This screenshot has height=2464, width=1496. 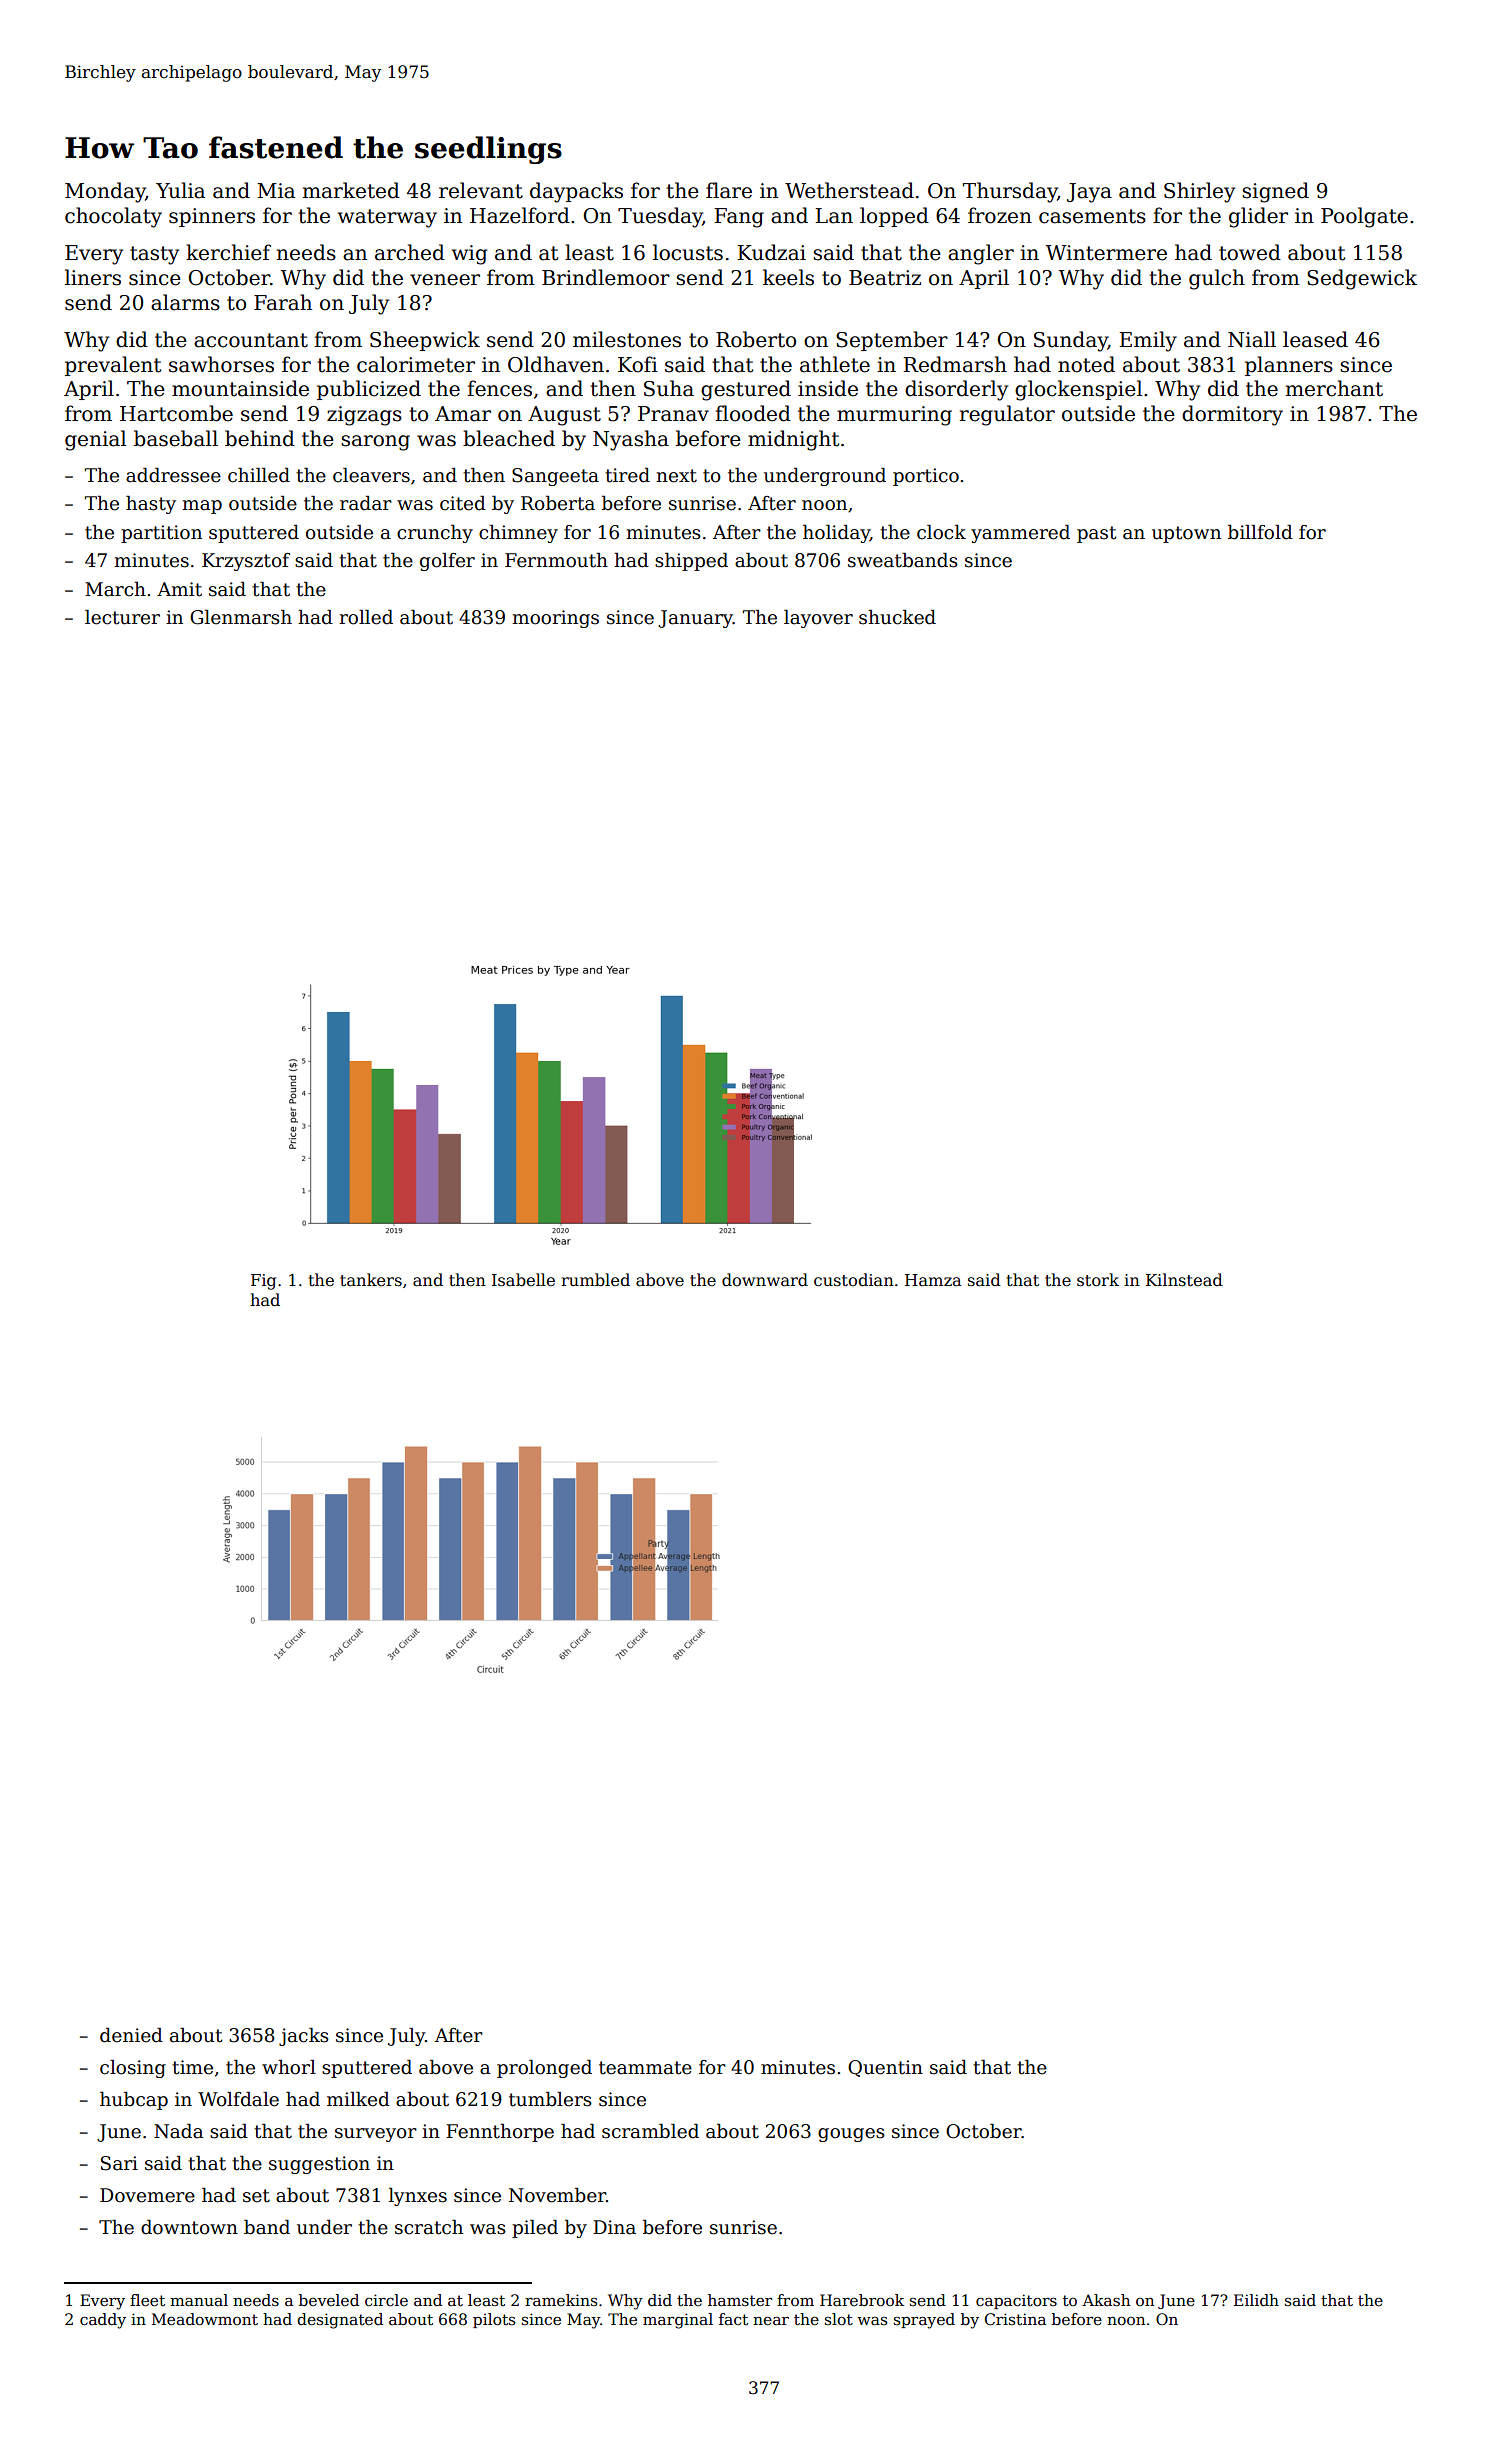 What do you see at coordinates (933, 1280) in the screenshot?
I see `Hamza` at bounding box center [933, 1280].
